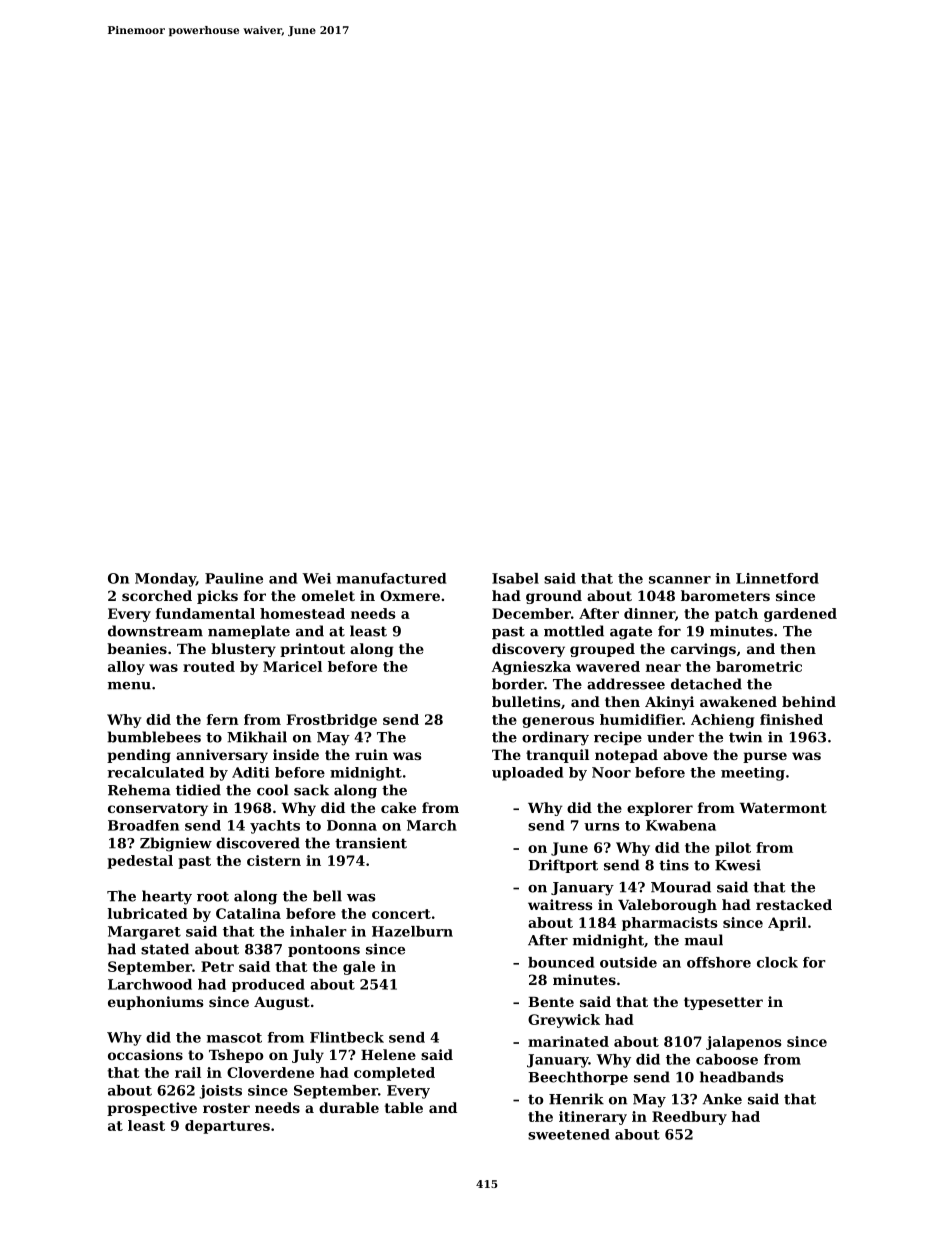  What do you see at coordinates (404, 1107) in the screenshot?
I see `table` at bounding box center [404, 1107].
